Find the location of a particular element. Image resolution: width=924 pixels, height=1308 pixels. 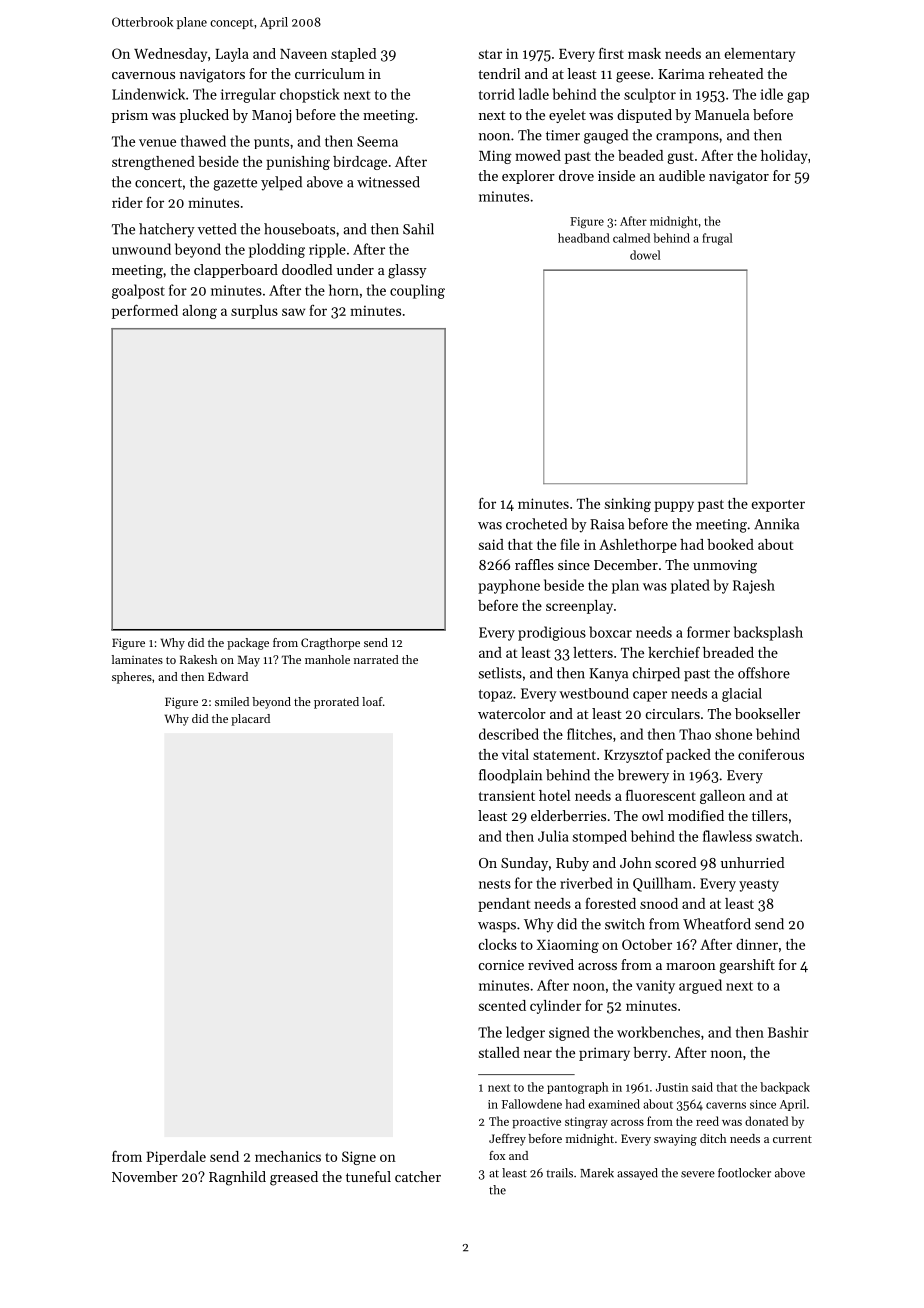

Piperdale is located at coordinates (176, 1158).
